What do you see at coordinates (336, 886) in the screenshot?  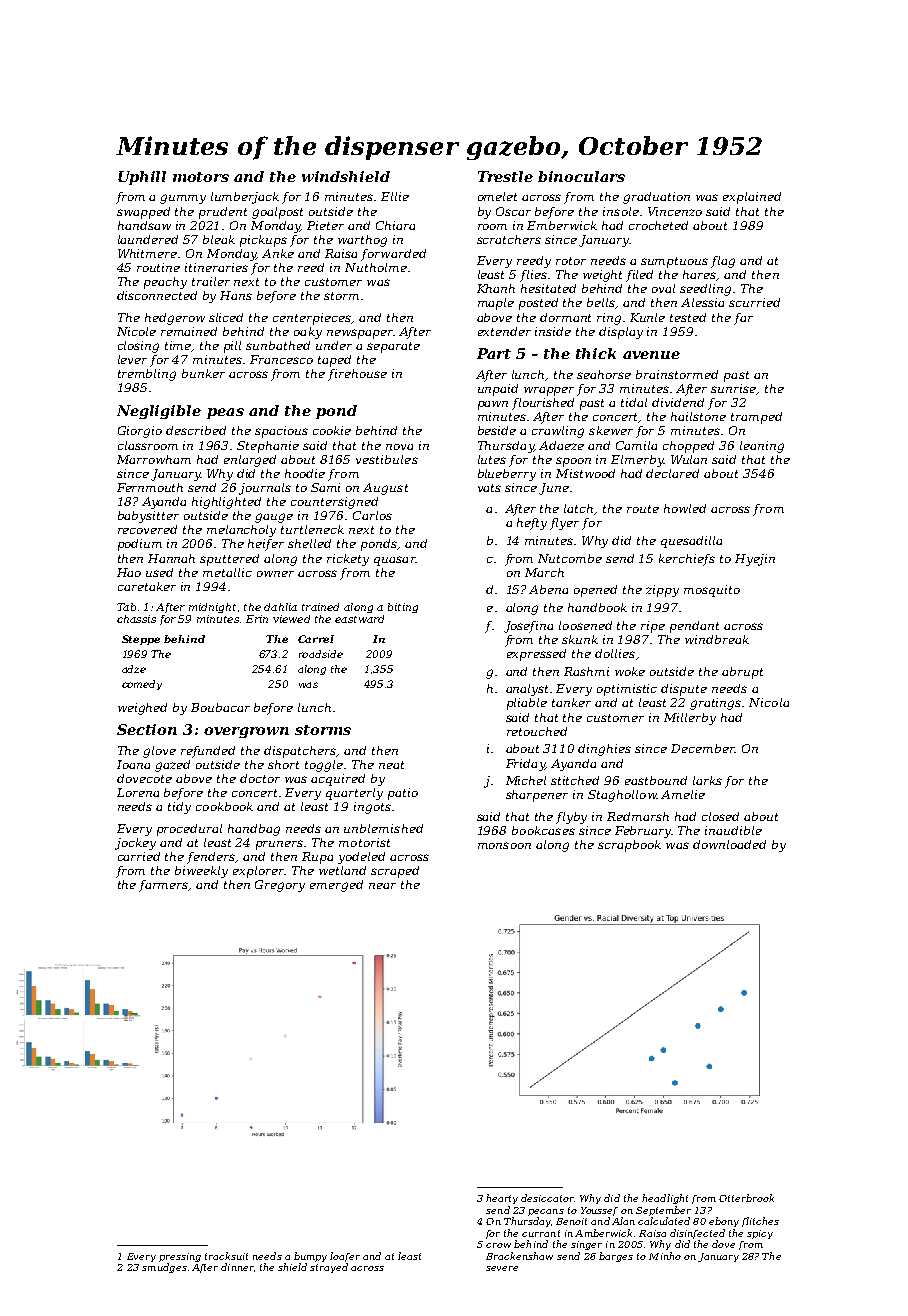 I see `emerged` at bounding box center [336, 886].
